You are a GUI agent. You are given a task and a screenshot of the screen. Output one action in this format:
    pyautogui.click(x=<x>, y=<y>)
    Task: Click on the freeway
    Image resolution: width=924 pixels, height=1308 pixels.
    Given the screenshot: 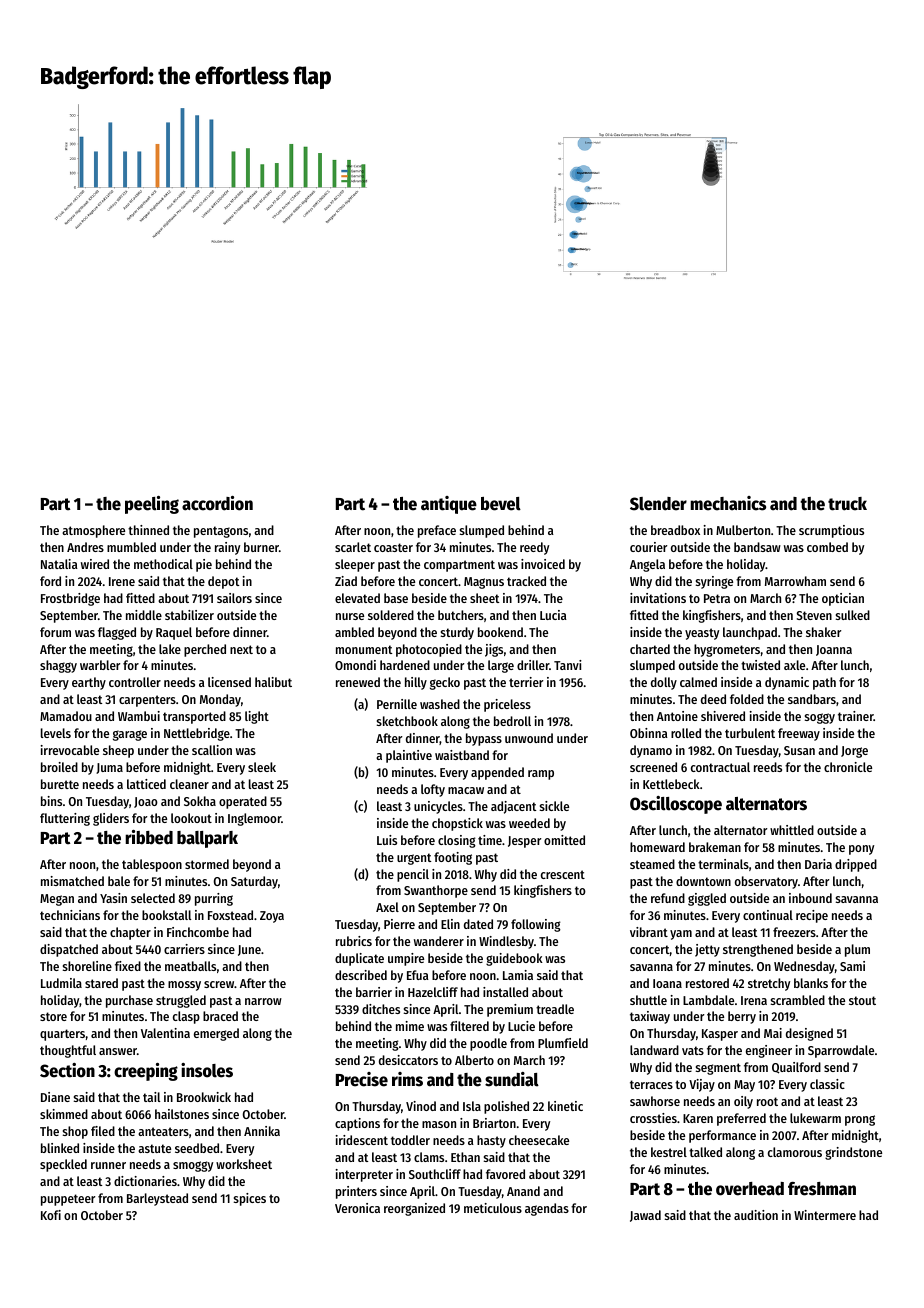 What is the action you would take?
    pyautogui.click(x=799, y=734)
